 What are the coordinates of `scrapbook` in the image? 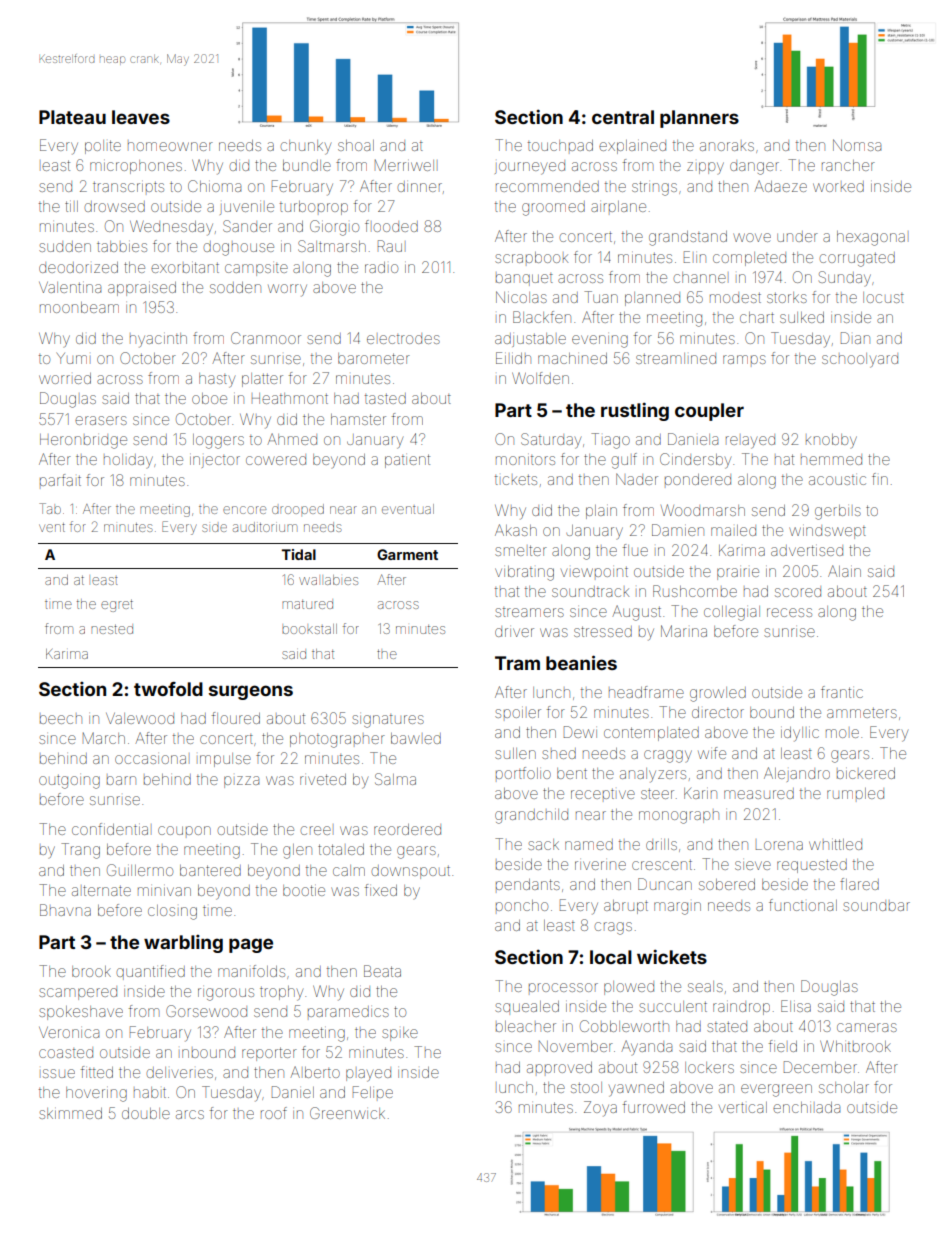 It's located at (531, 257).
